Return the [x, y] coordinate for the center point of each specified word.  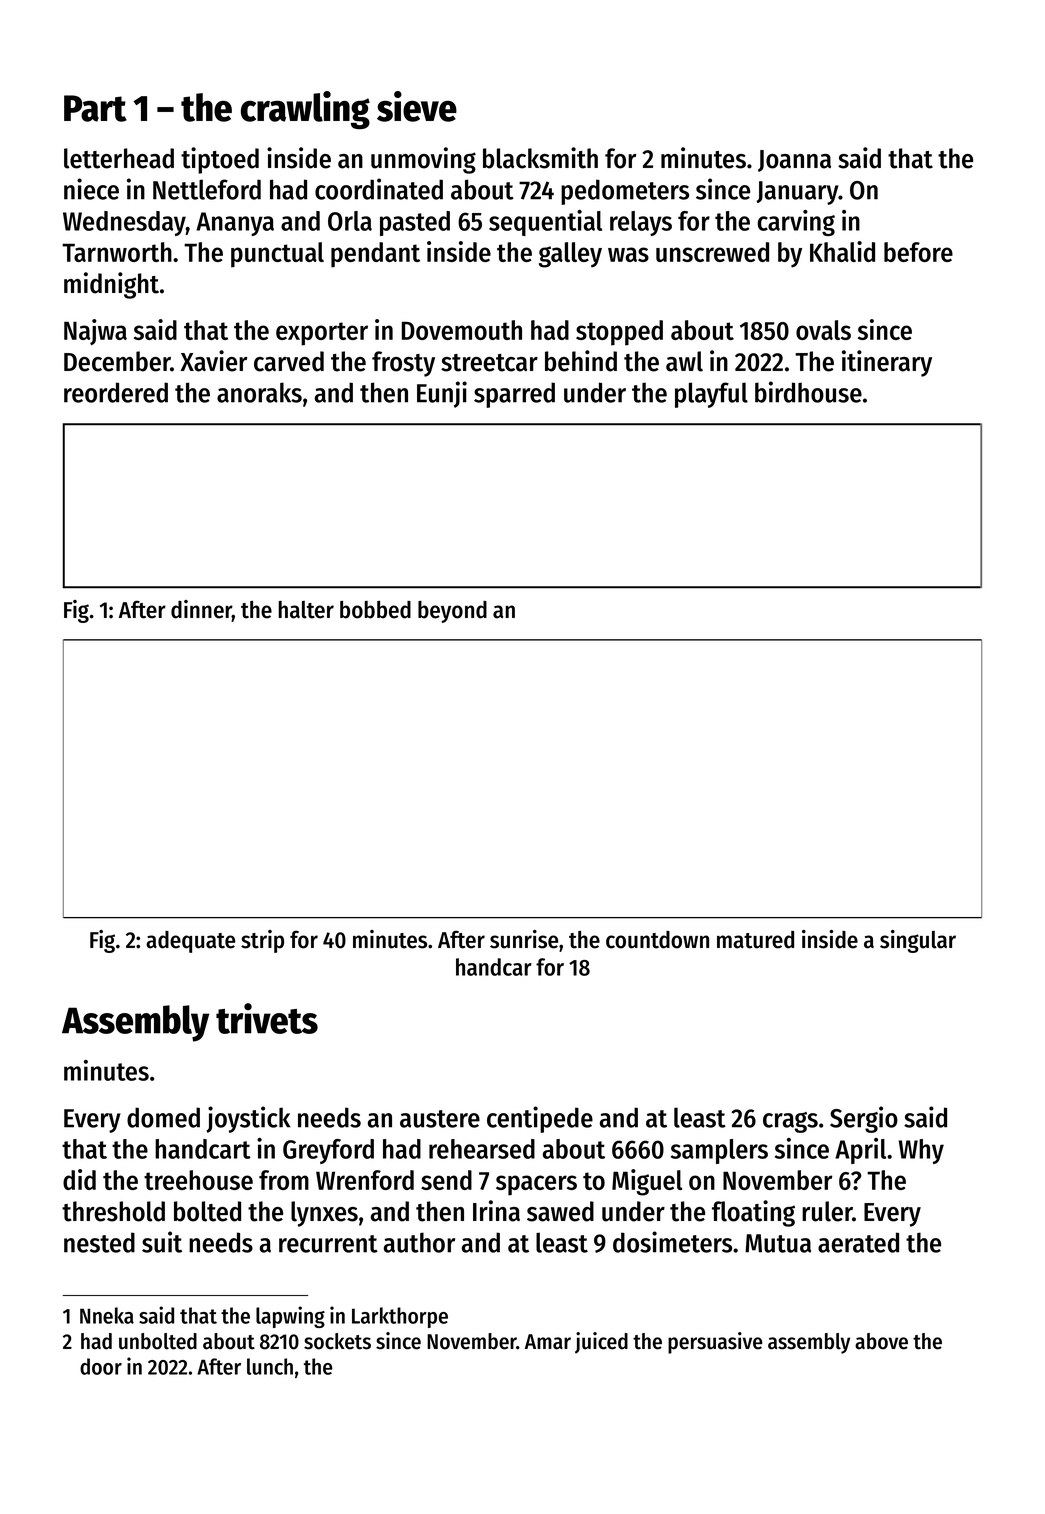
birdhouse [808, 392]
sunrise [524, 939]
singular [918, 941]
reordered [116, 392]
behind [581, 361]
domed [163, 1117]
